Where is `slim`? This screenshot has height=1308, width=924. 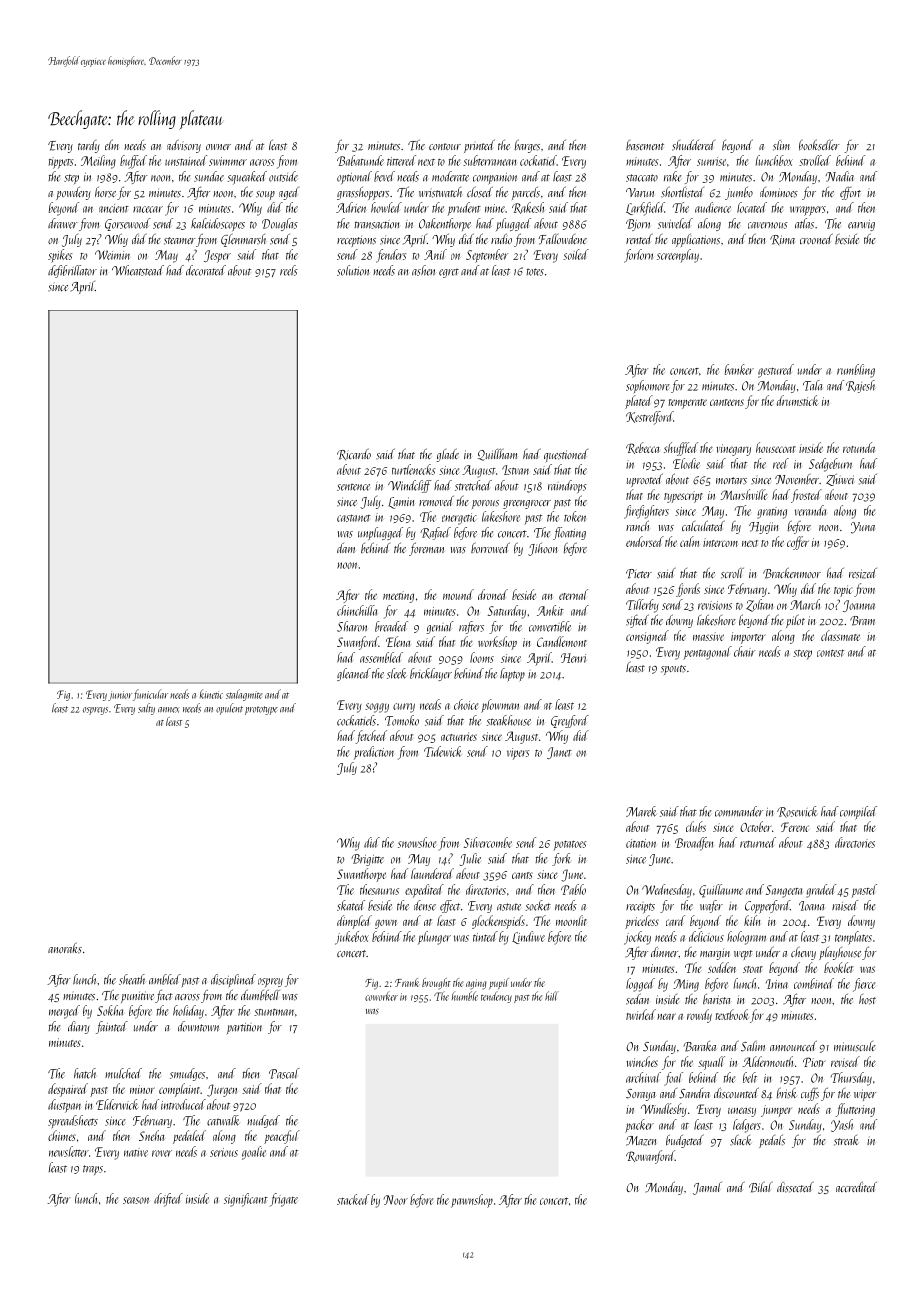
slim is located at coordinates (781, 145).
